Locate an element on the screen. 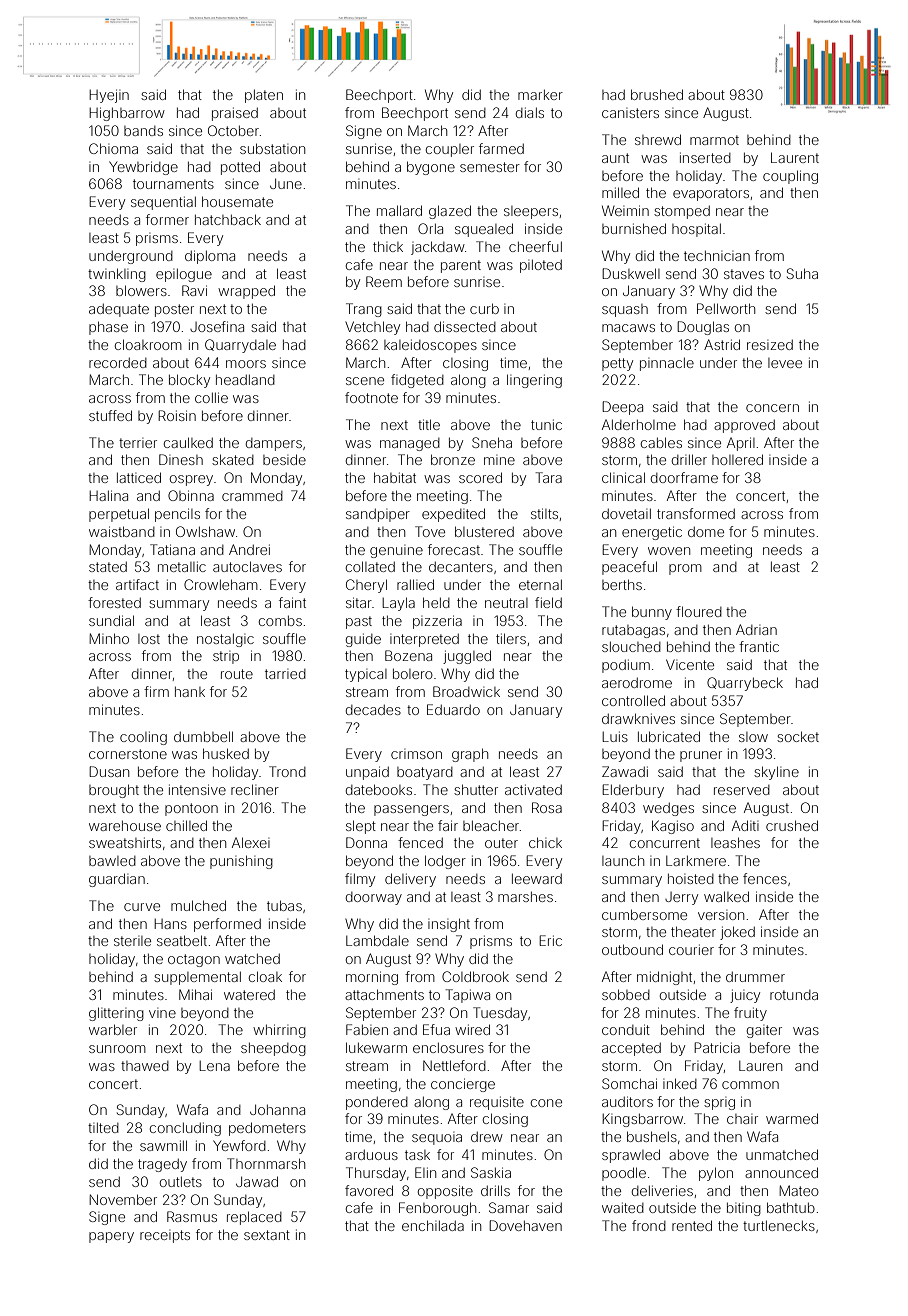  pinnacle is located at coordinates (667, 364).
